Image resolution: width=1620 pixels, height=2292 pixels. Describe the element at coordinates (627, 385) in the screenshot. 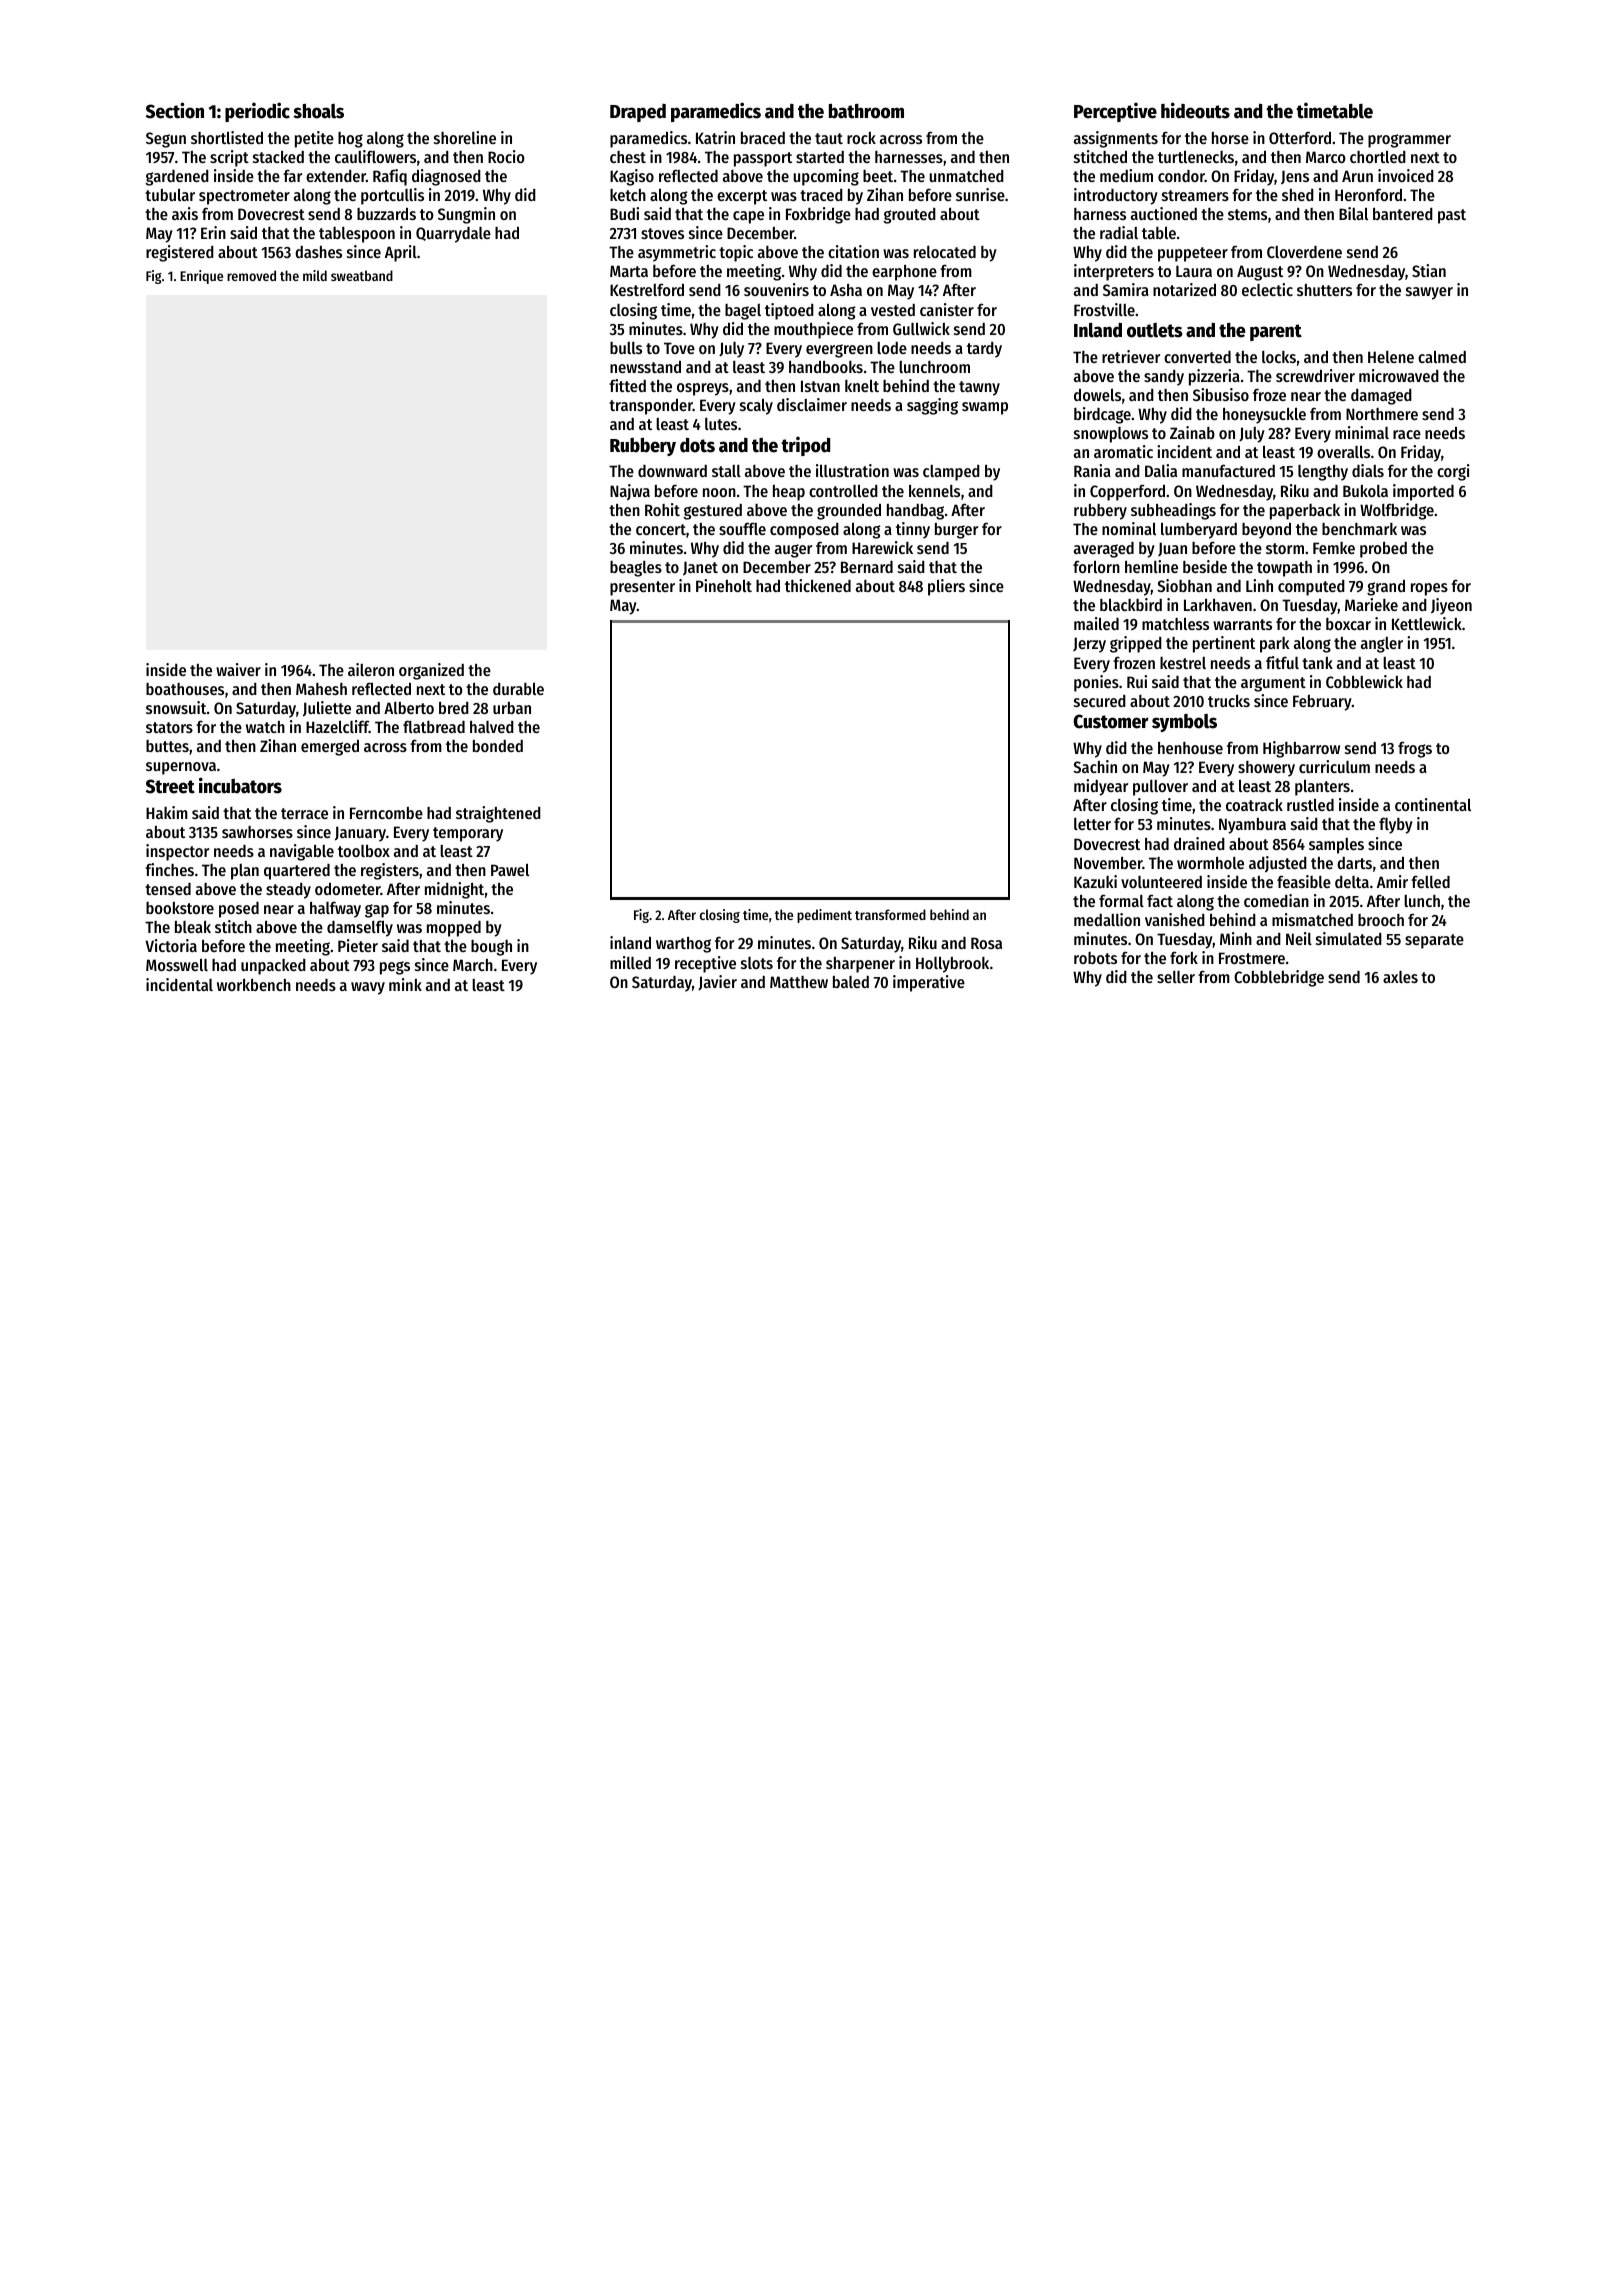

I see `fitted` at that location.
